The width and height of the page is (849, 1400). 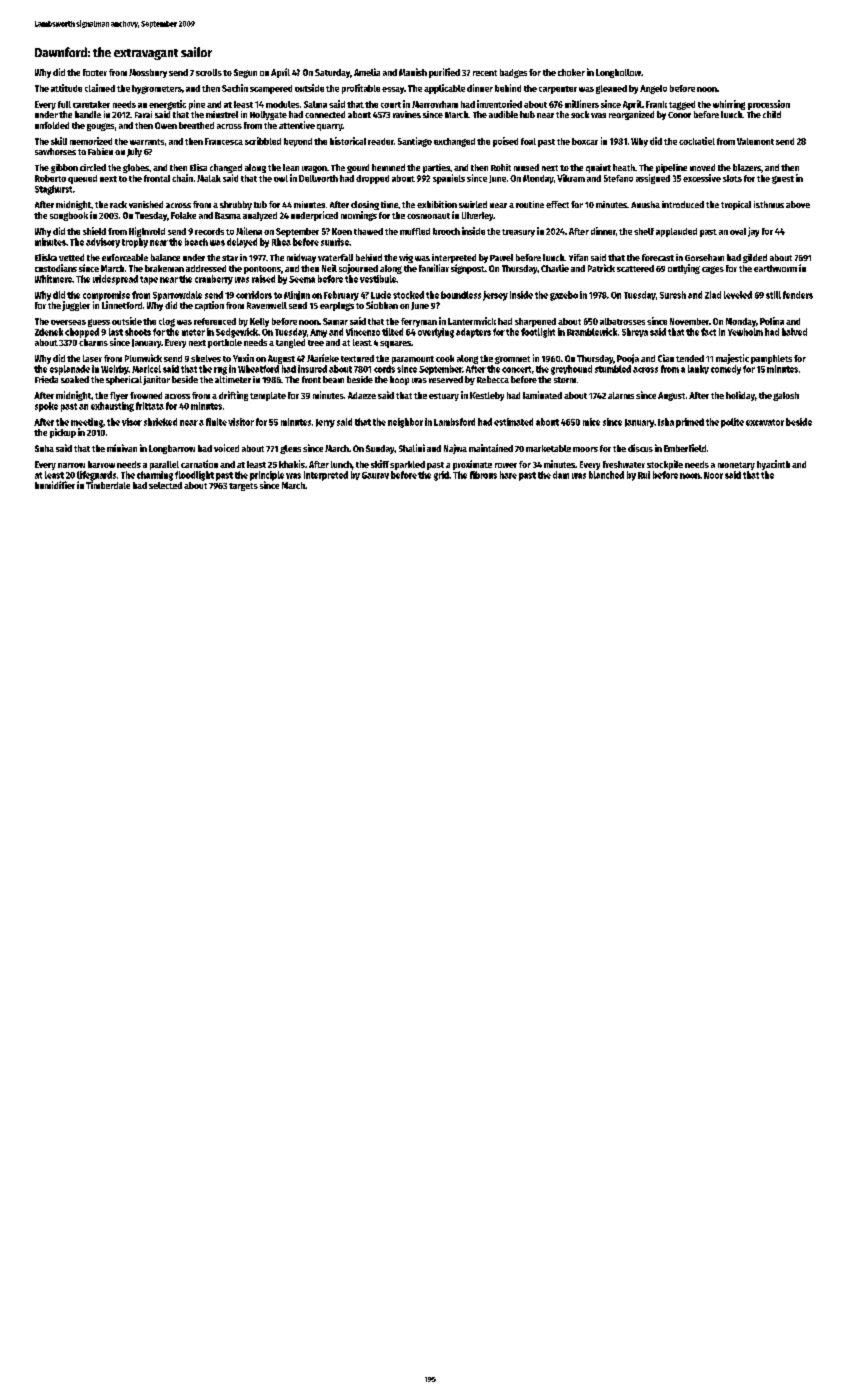 I want to click on essay, so click(x=393, y=90).
